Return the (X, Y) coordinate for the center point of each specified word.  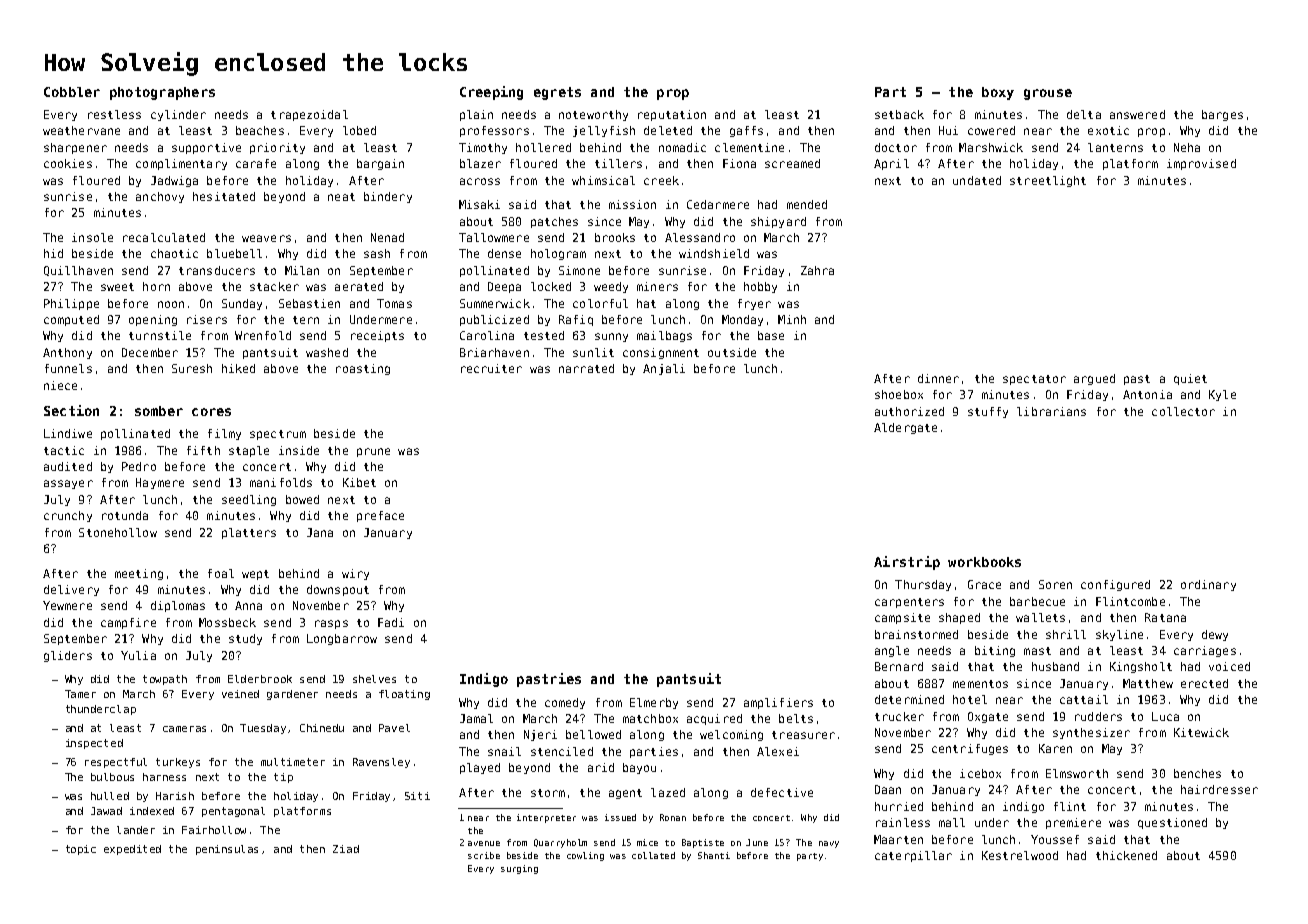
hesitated (224, 196)
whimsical (603, 180)
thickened (1126, 855)
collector (1183, 411)
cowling (585, 856)
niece (60, 385)
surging (519, 869)
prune (373, 452)
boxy (998, 93)
